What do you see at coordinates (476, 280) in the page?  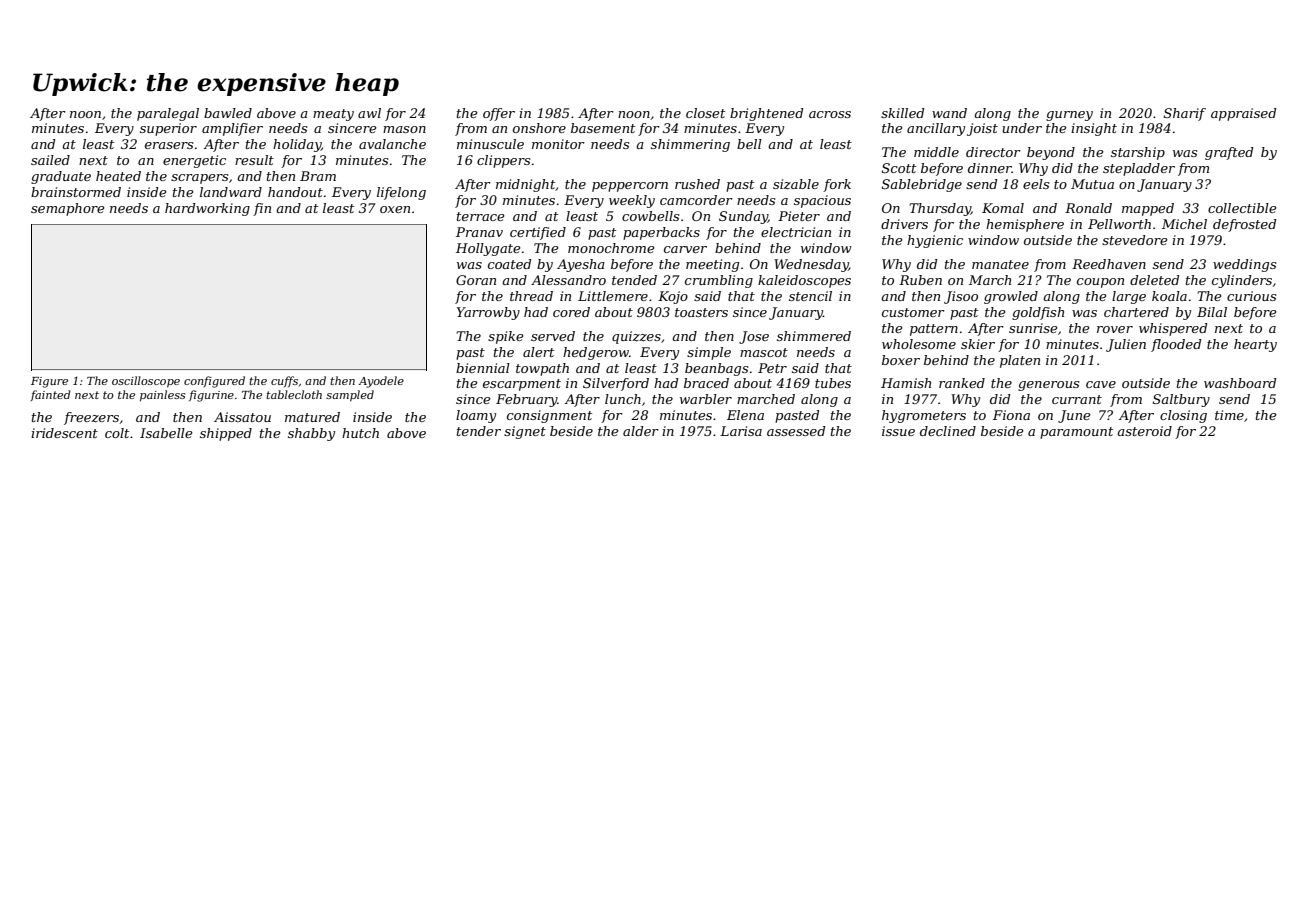 I see `Goran` at bounding box center [476, 280].
